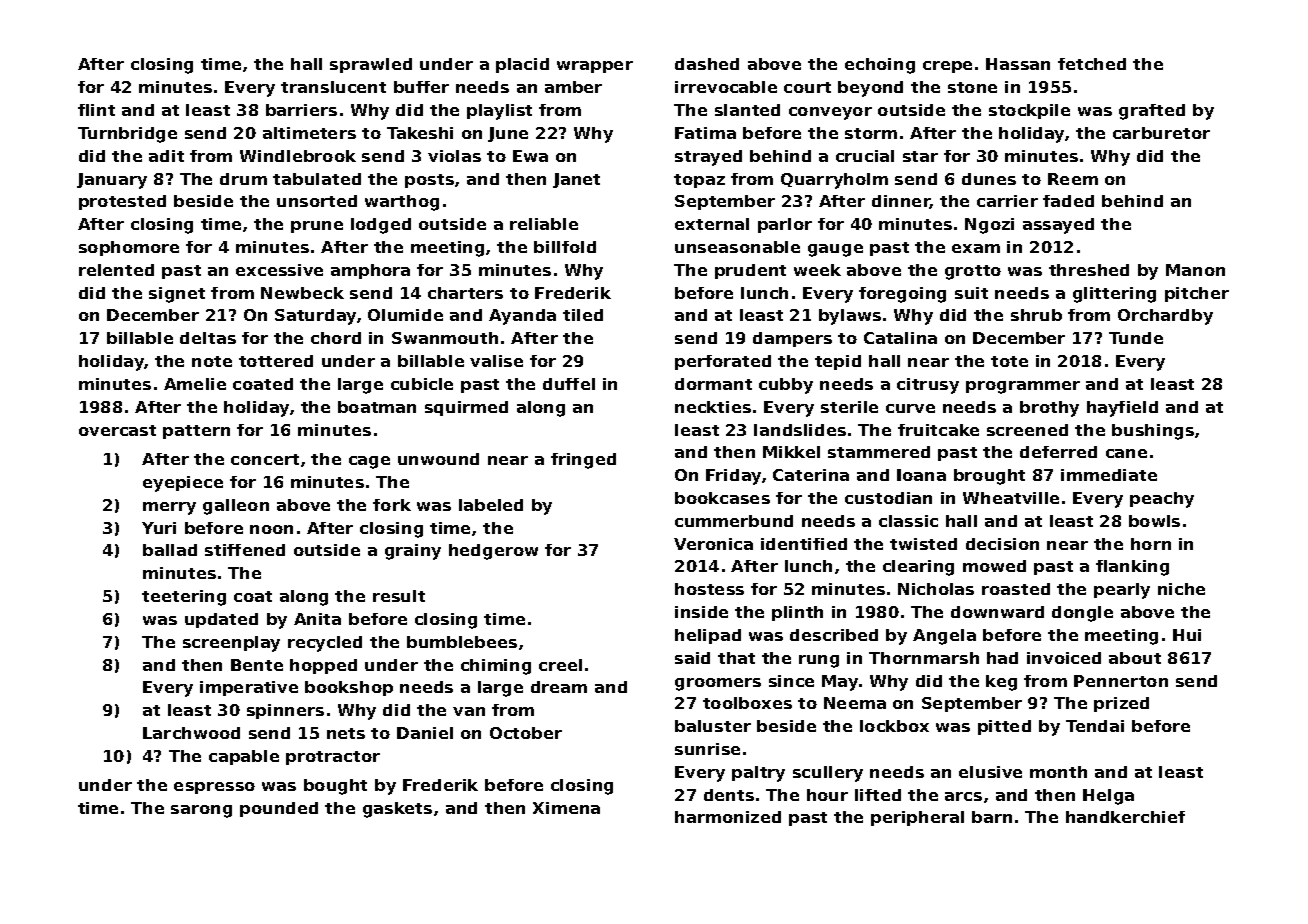  I want to click on stiffened, so click(245, 550).
